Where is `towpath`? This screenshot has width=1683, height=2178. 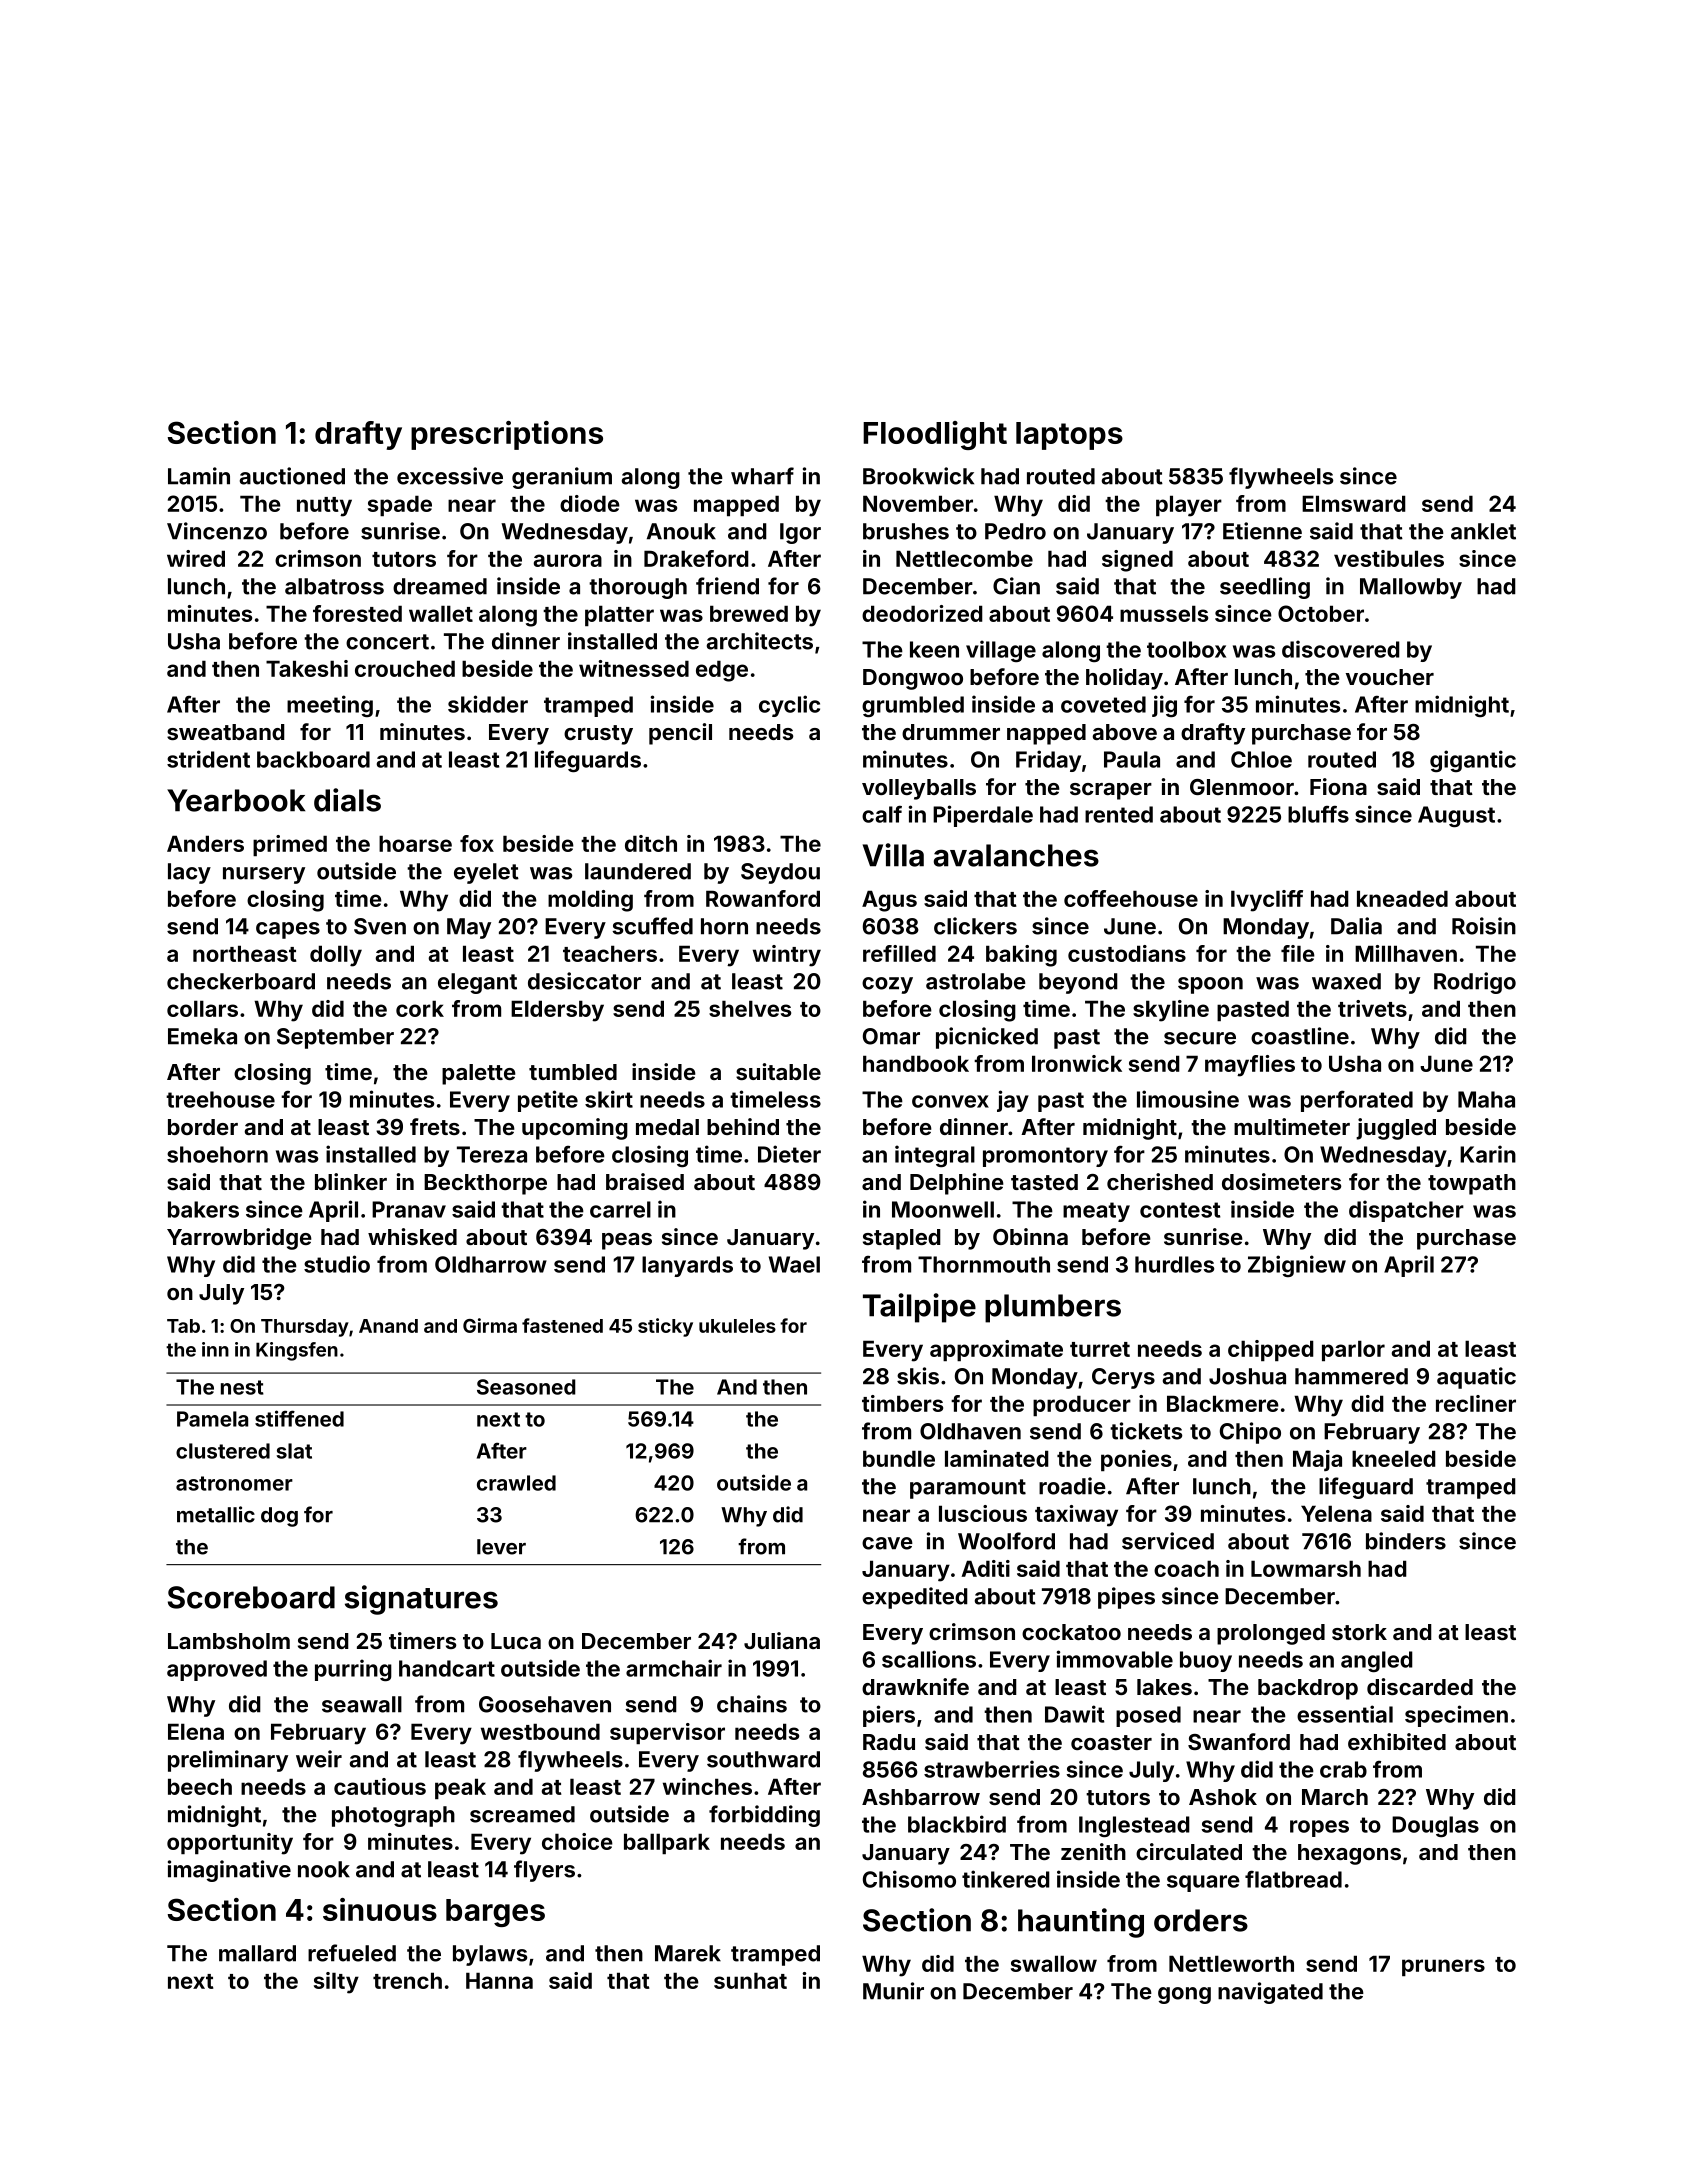 towpath is located at coordinates (1472, 1184).
